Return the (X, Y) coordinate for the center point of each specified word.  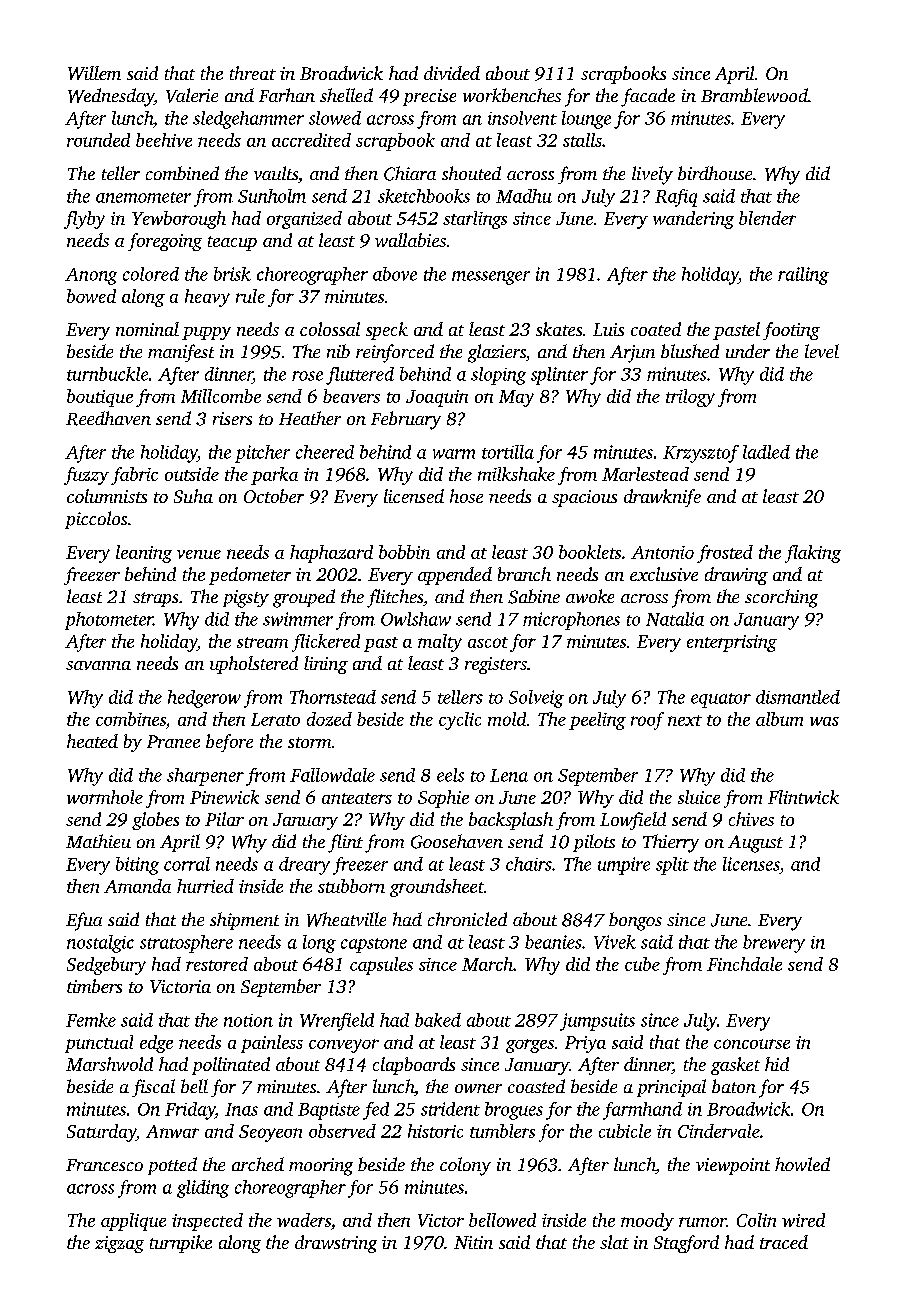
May (516, 398)
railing (803, 276)
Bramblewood (754, 95)
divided (452, 73)
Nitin (473, 1242)
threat (253, 73)
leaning (144, 554)
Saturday (101, 1133)
